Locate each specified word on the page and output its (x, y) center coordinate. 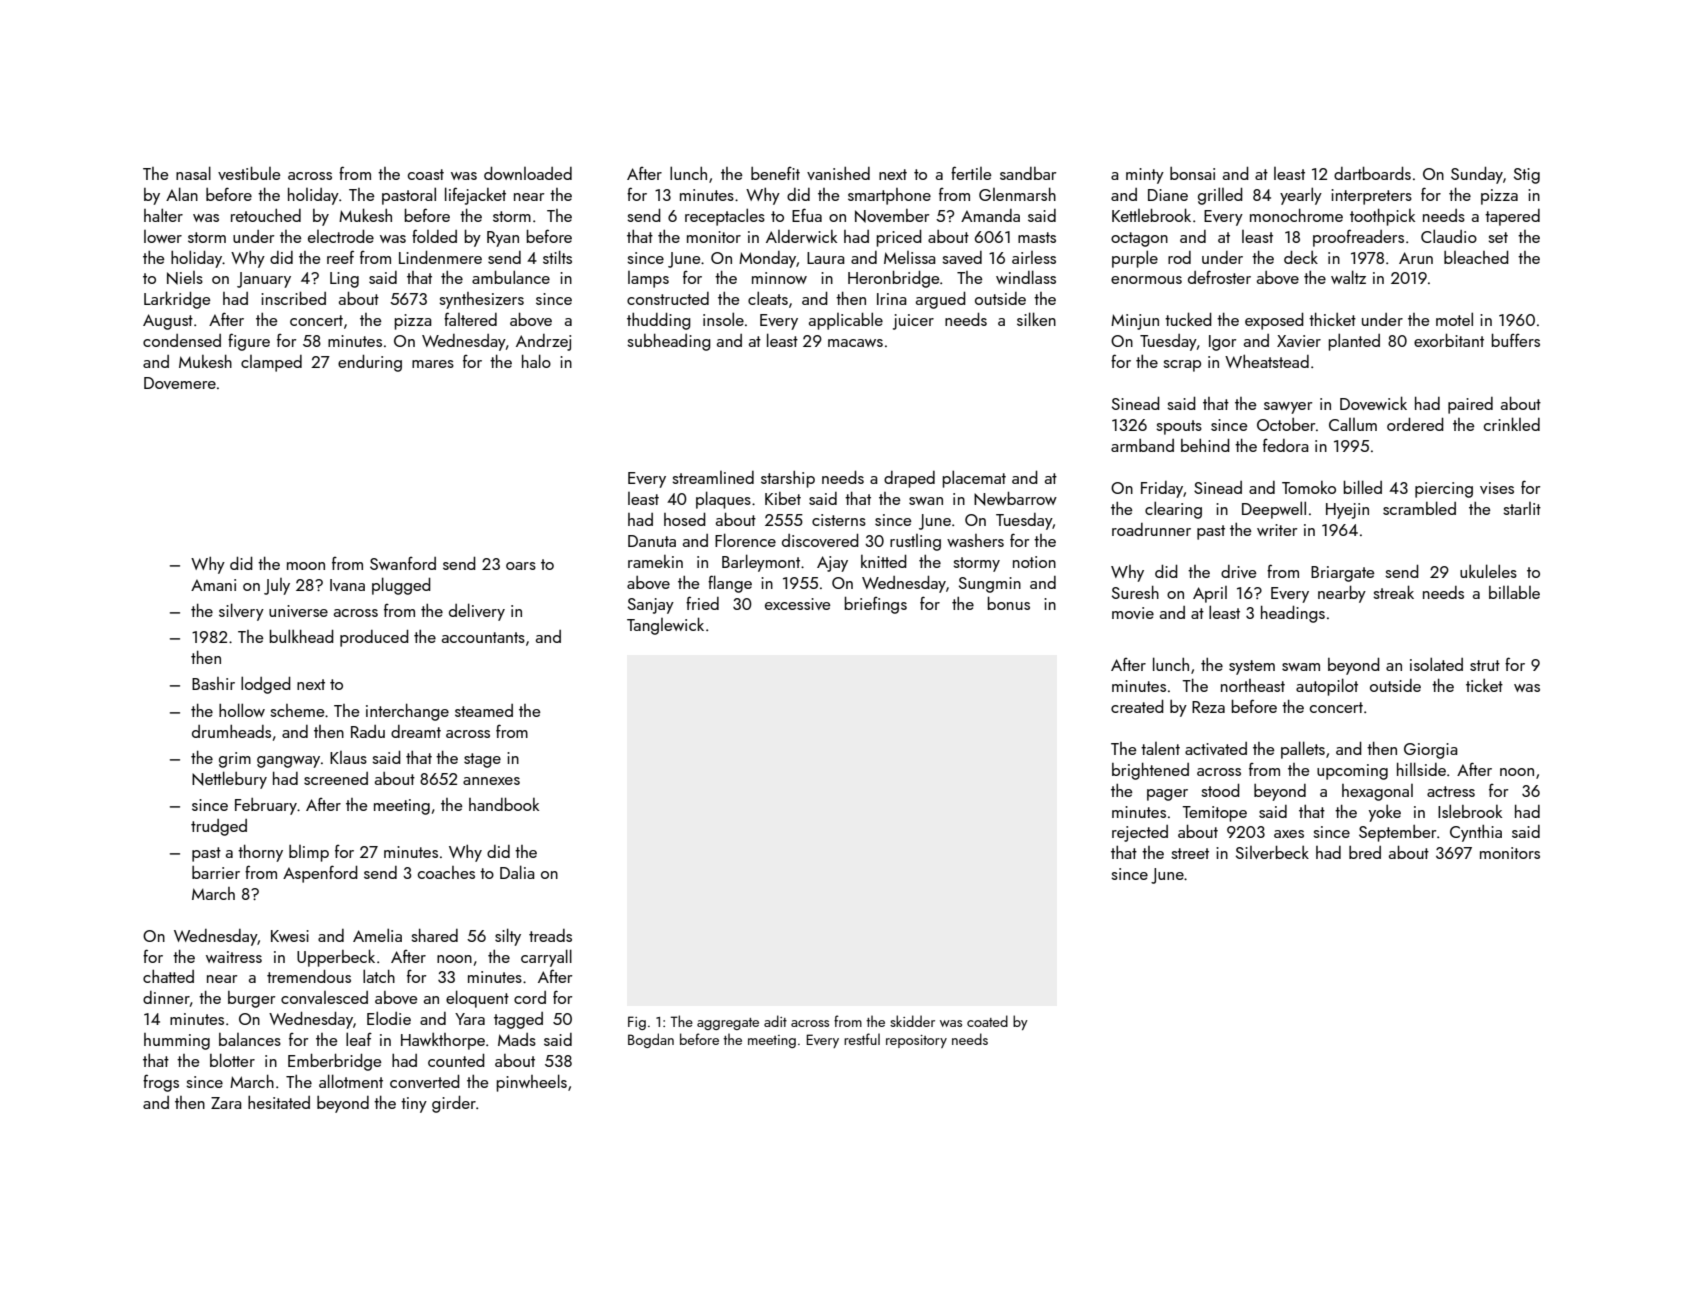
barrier (216, 872)
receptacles (725, 217)
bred (1365, 852)
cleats (768, 298)
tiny (414, 1105)
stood (1220, 790)
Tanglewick (665, 626)
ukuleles (1488, 571)
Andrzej (543, 342)
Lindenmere (440, 257)
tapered (1512, 217)
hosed (685, 519)
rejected (1140, 833)
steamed (484, 710)
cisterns (839, 520)
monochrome (1296, 215)
